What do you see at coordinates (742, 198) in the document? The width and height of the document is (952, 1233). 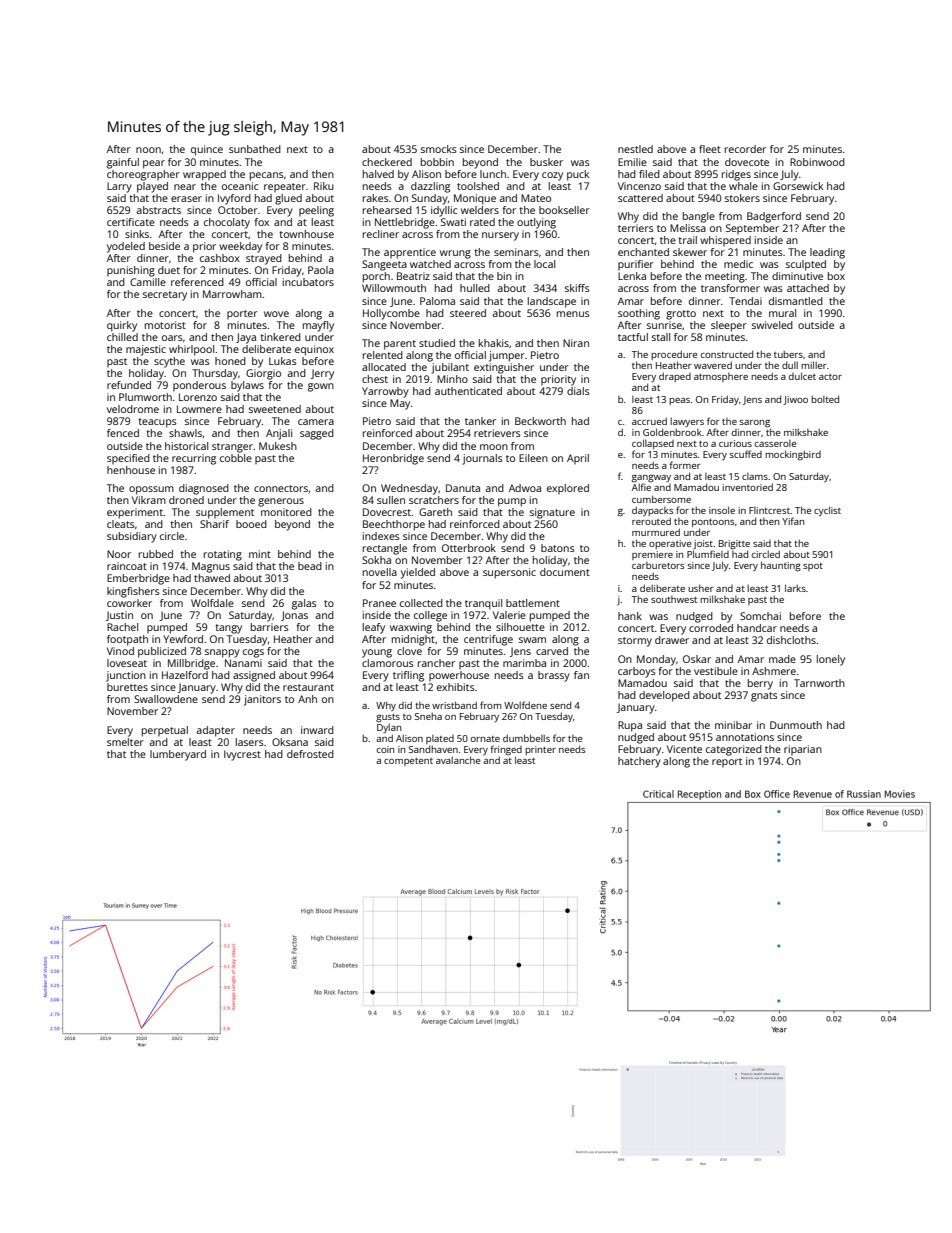 I see `stokers` at bounding box center [742, 198].
